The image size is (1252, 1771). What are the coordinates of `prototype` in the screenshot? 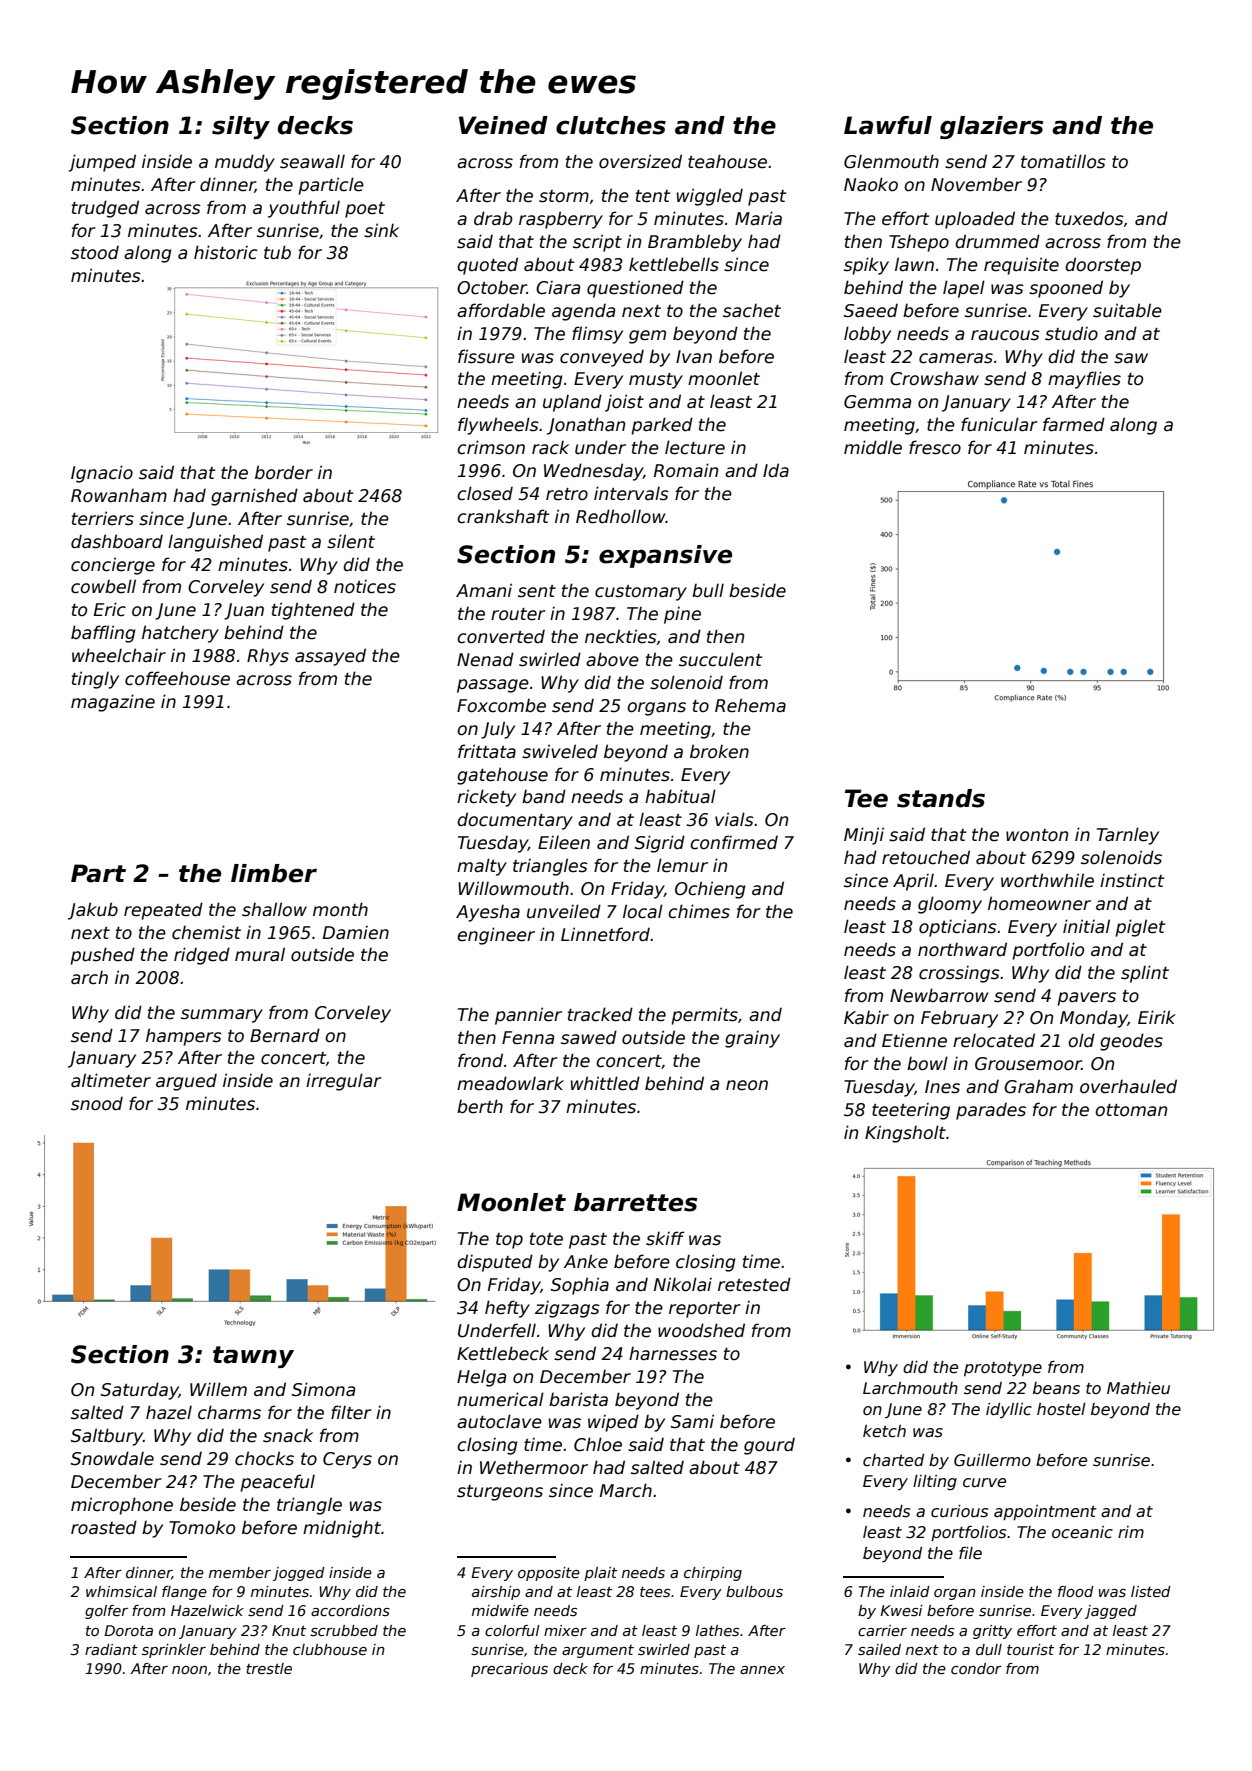 It's located at (1003, 1369).
